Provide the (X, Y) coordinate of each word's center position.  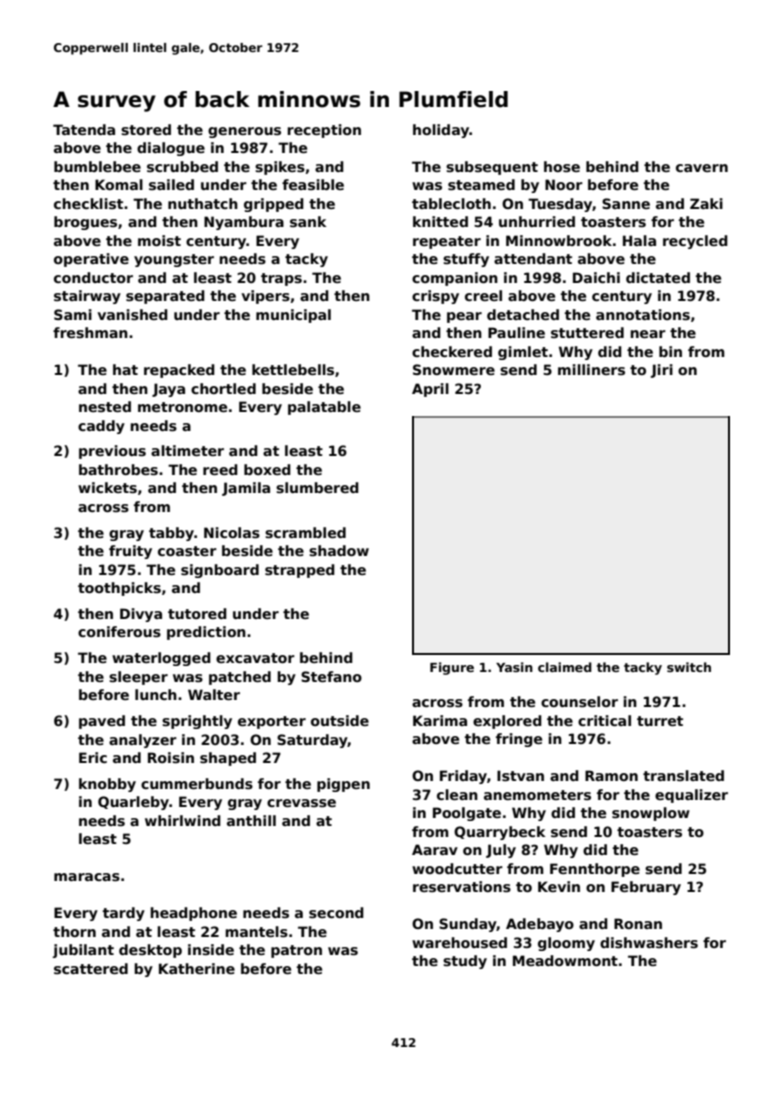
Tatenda (84, 129)
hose (562, 166)
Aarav (435, 849)
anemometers (537, 795)
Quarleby (133, 803)
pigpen (343, 785)
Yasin (514, 667)
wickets (107, 487)
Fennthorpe (595, 870)
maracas (87, 877)
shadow (339, 550)
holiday (441, 131)
